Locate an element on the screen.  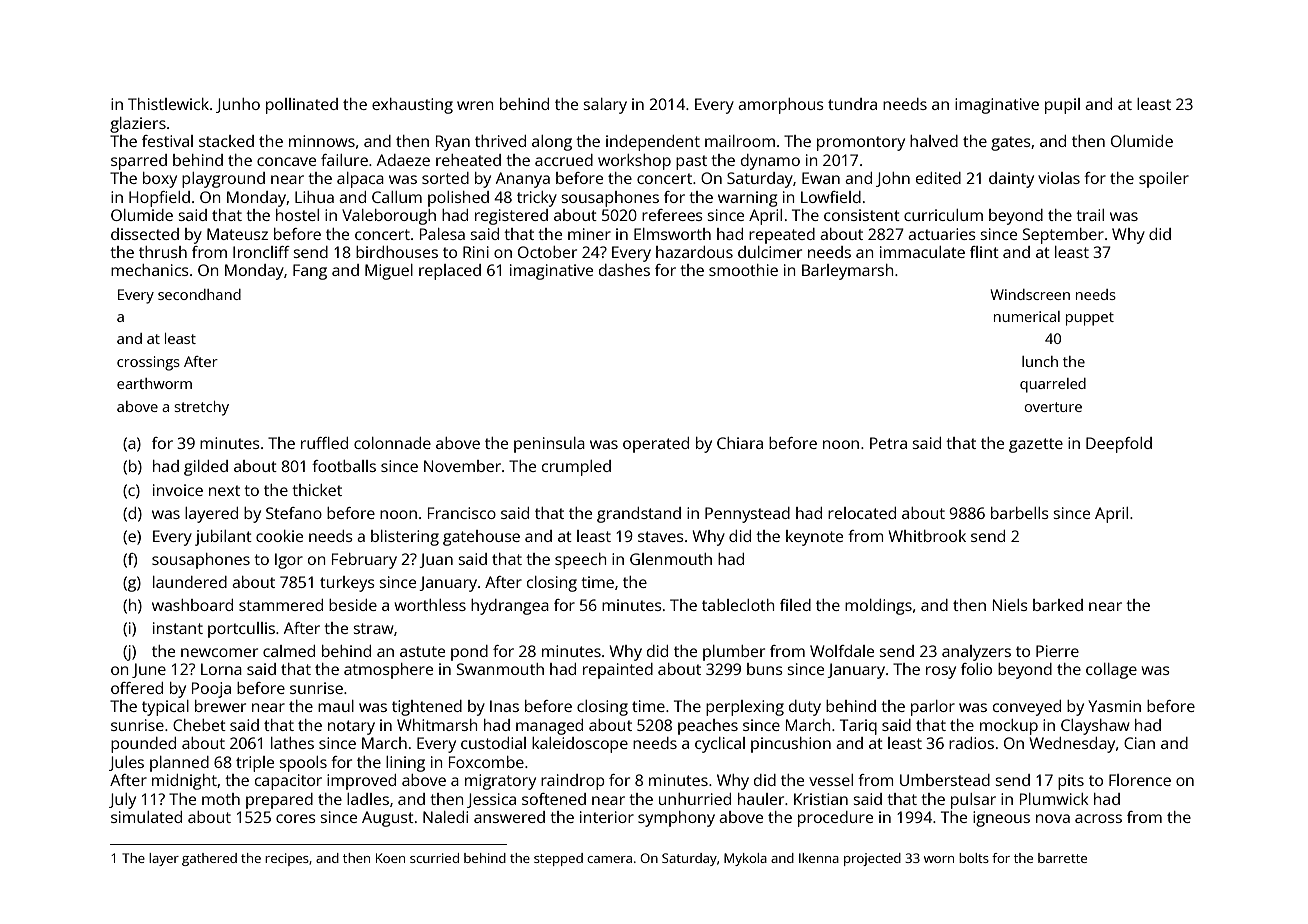
dainty is located at coordinates (1011, 180).
